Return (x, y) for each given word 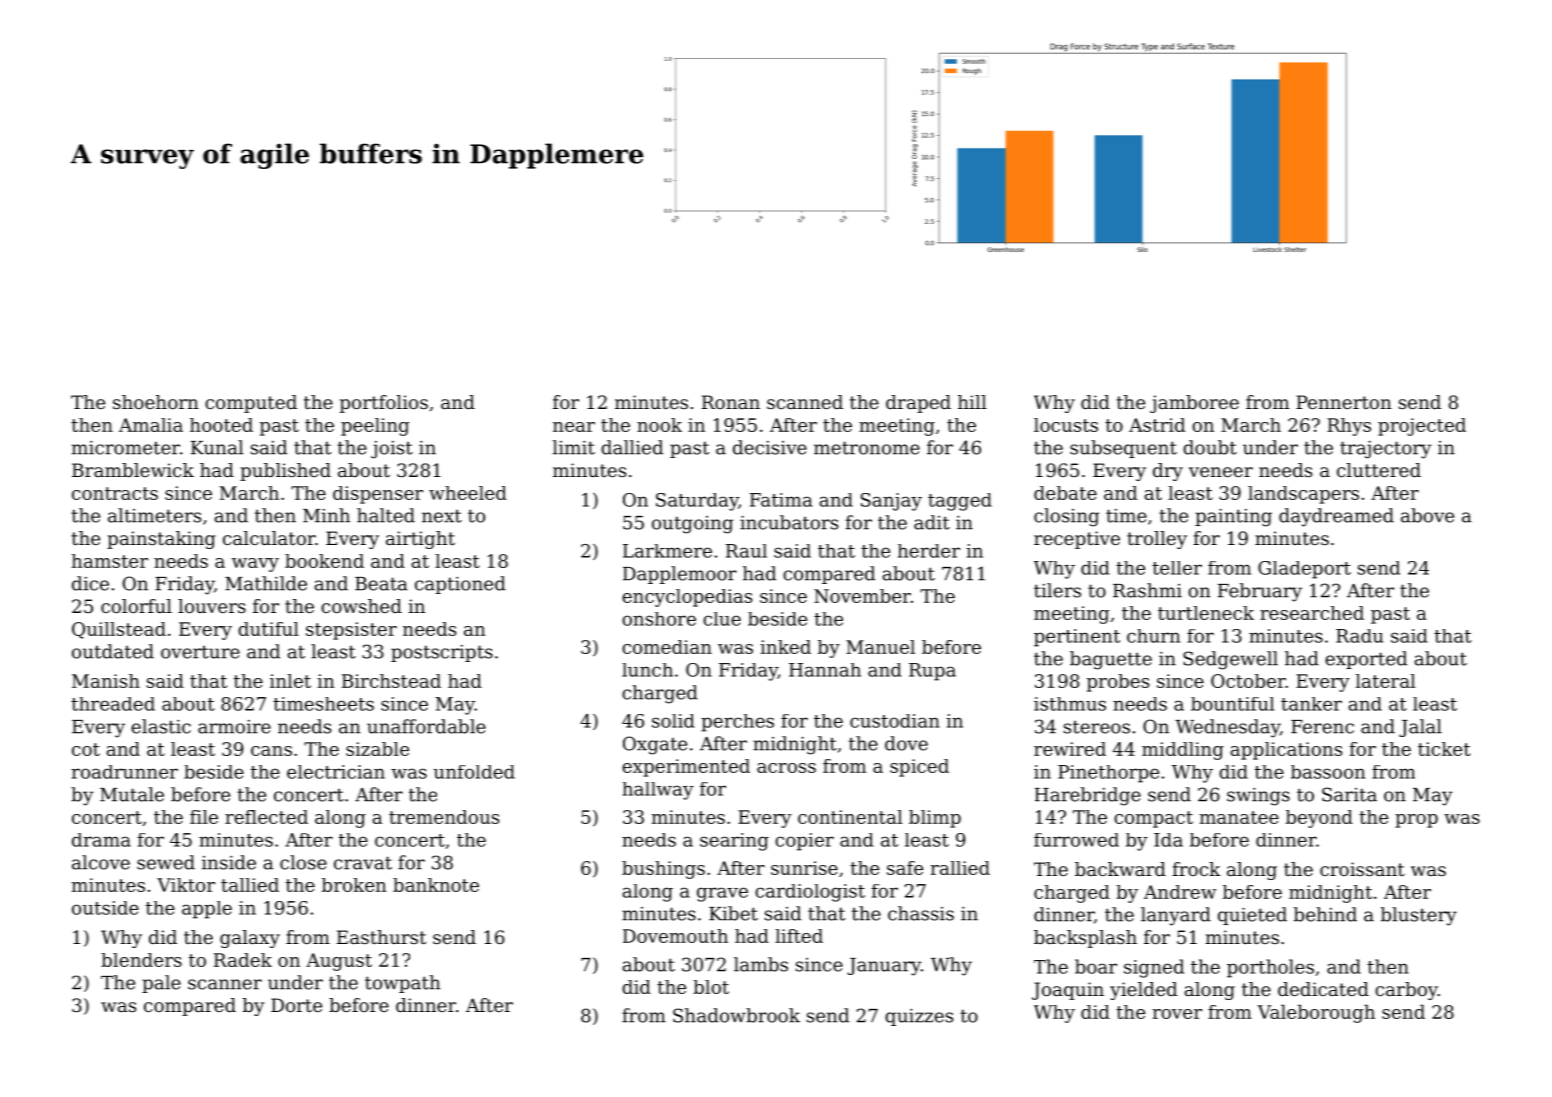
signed (1154, 968)
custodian (895, 721)
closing (1066, 517)
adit (932, 522)
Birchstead (391, 681)
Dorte (296, 1005)
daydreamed (1336, 517)
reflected (266, 817)
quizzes (919, 1017)
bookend (324, 561)
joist (392, 450)
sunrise (804, 868)
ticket (1444, 749)
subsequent (1123, 449)
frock (1196, 869)
